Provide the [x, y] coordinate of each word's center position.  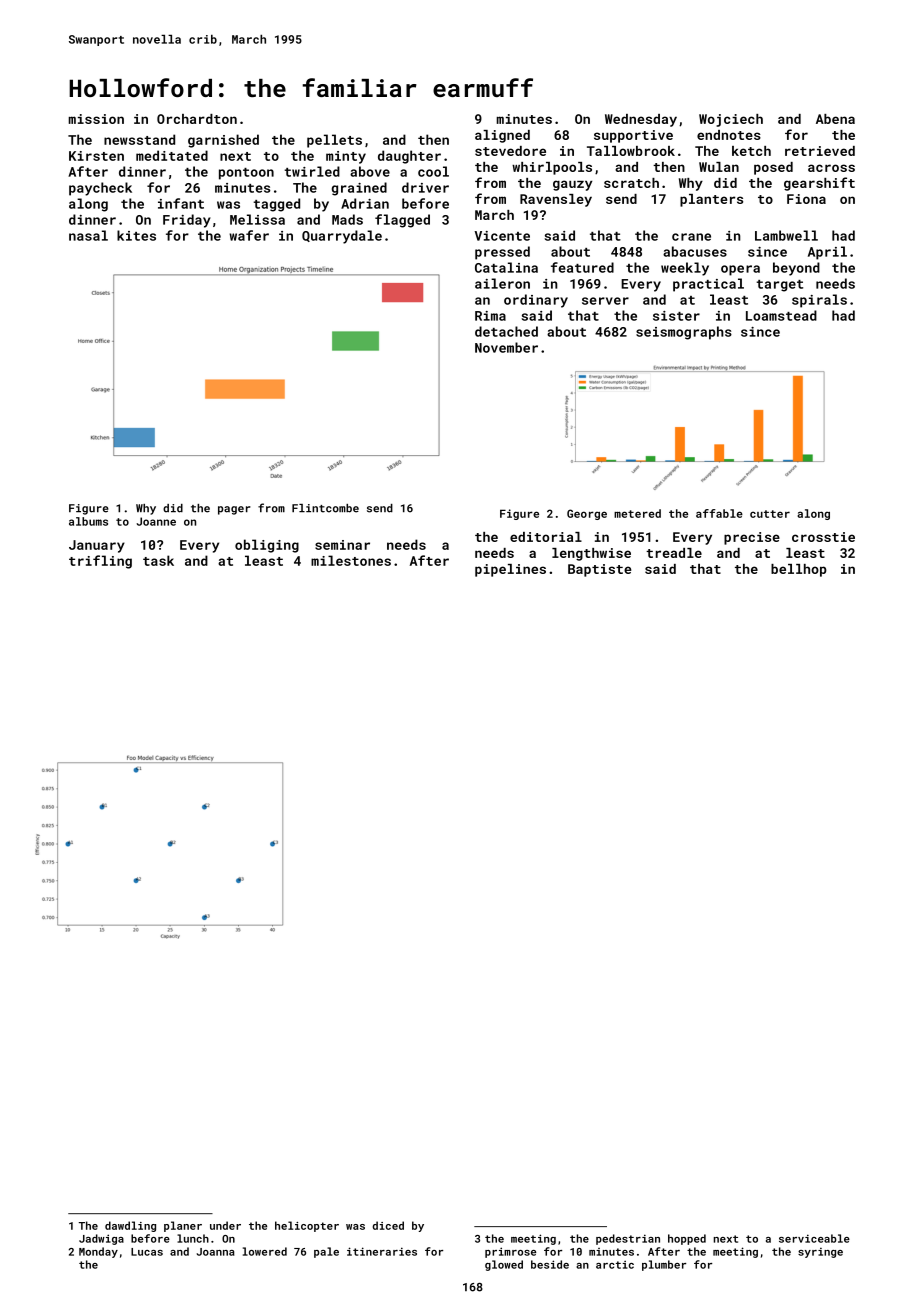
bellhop [799, 570]
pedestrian [628, 1239]
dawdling [130, 1226]
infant [181, 203]
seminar [342, 545]
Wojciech [731, 120]
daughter [409, 157]
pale [326, 1252]
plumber [664, 1265]
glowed [504, 1265]
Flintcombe [325, 508]
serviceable [814, 1238]
